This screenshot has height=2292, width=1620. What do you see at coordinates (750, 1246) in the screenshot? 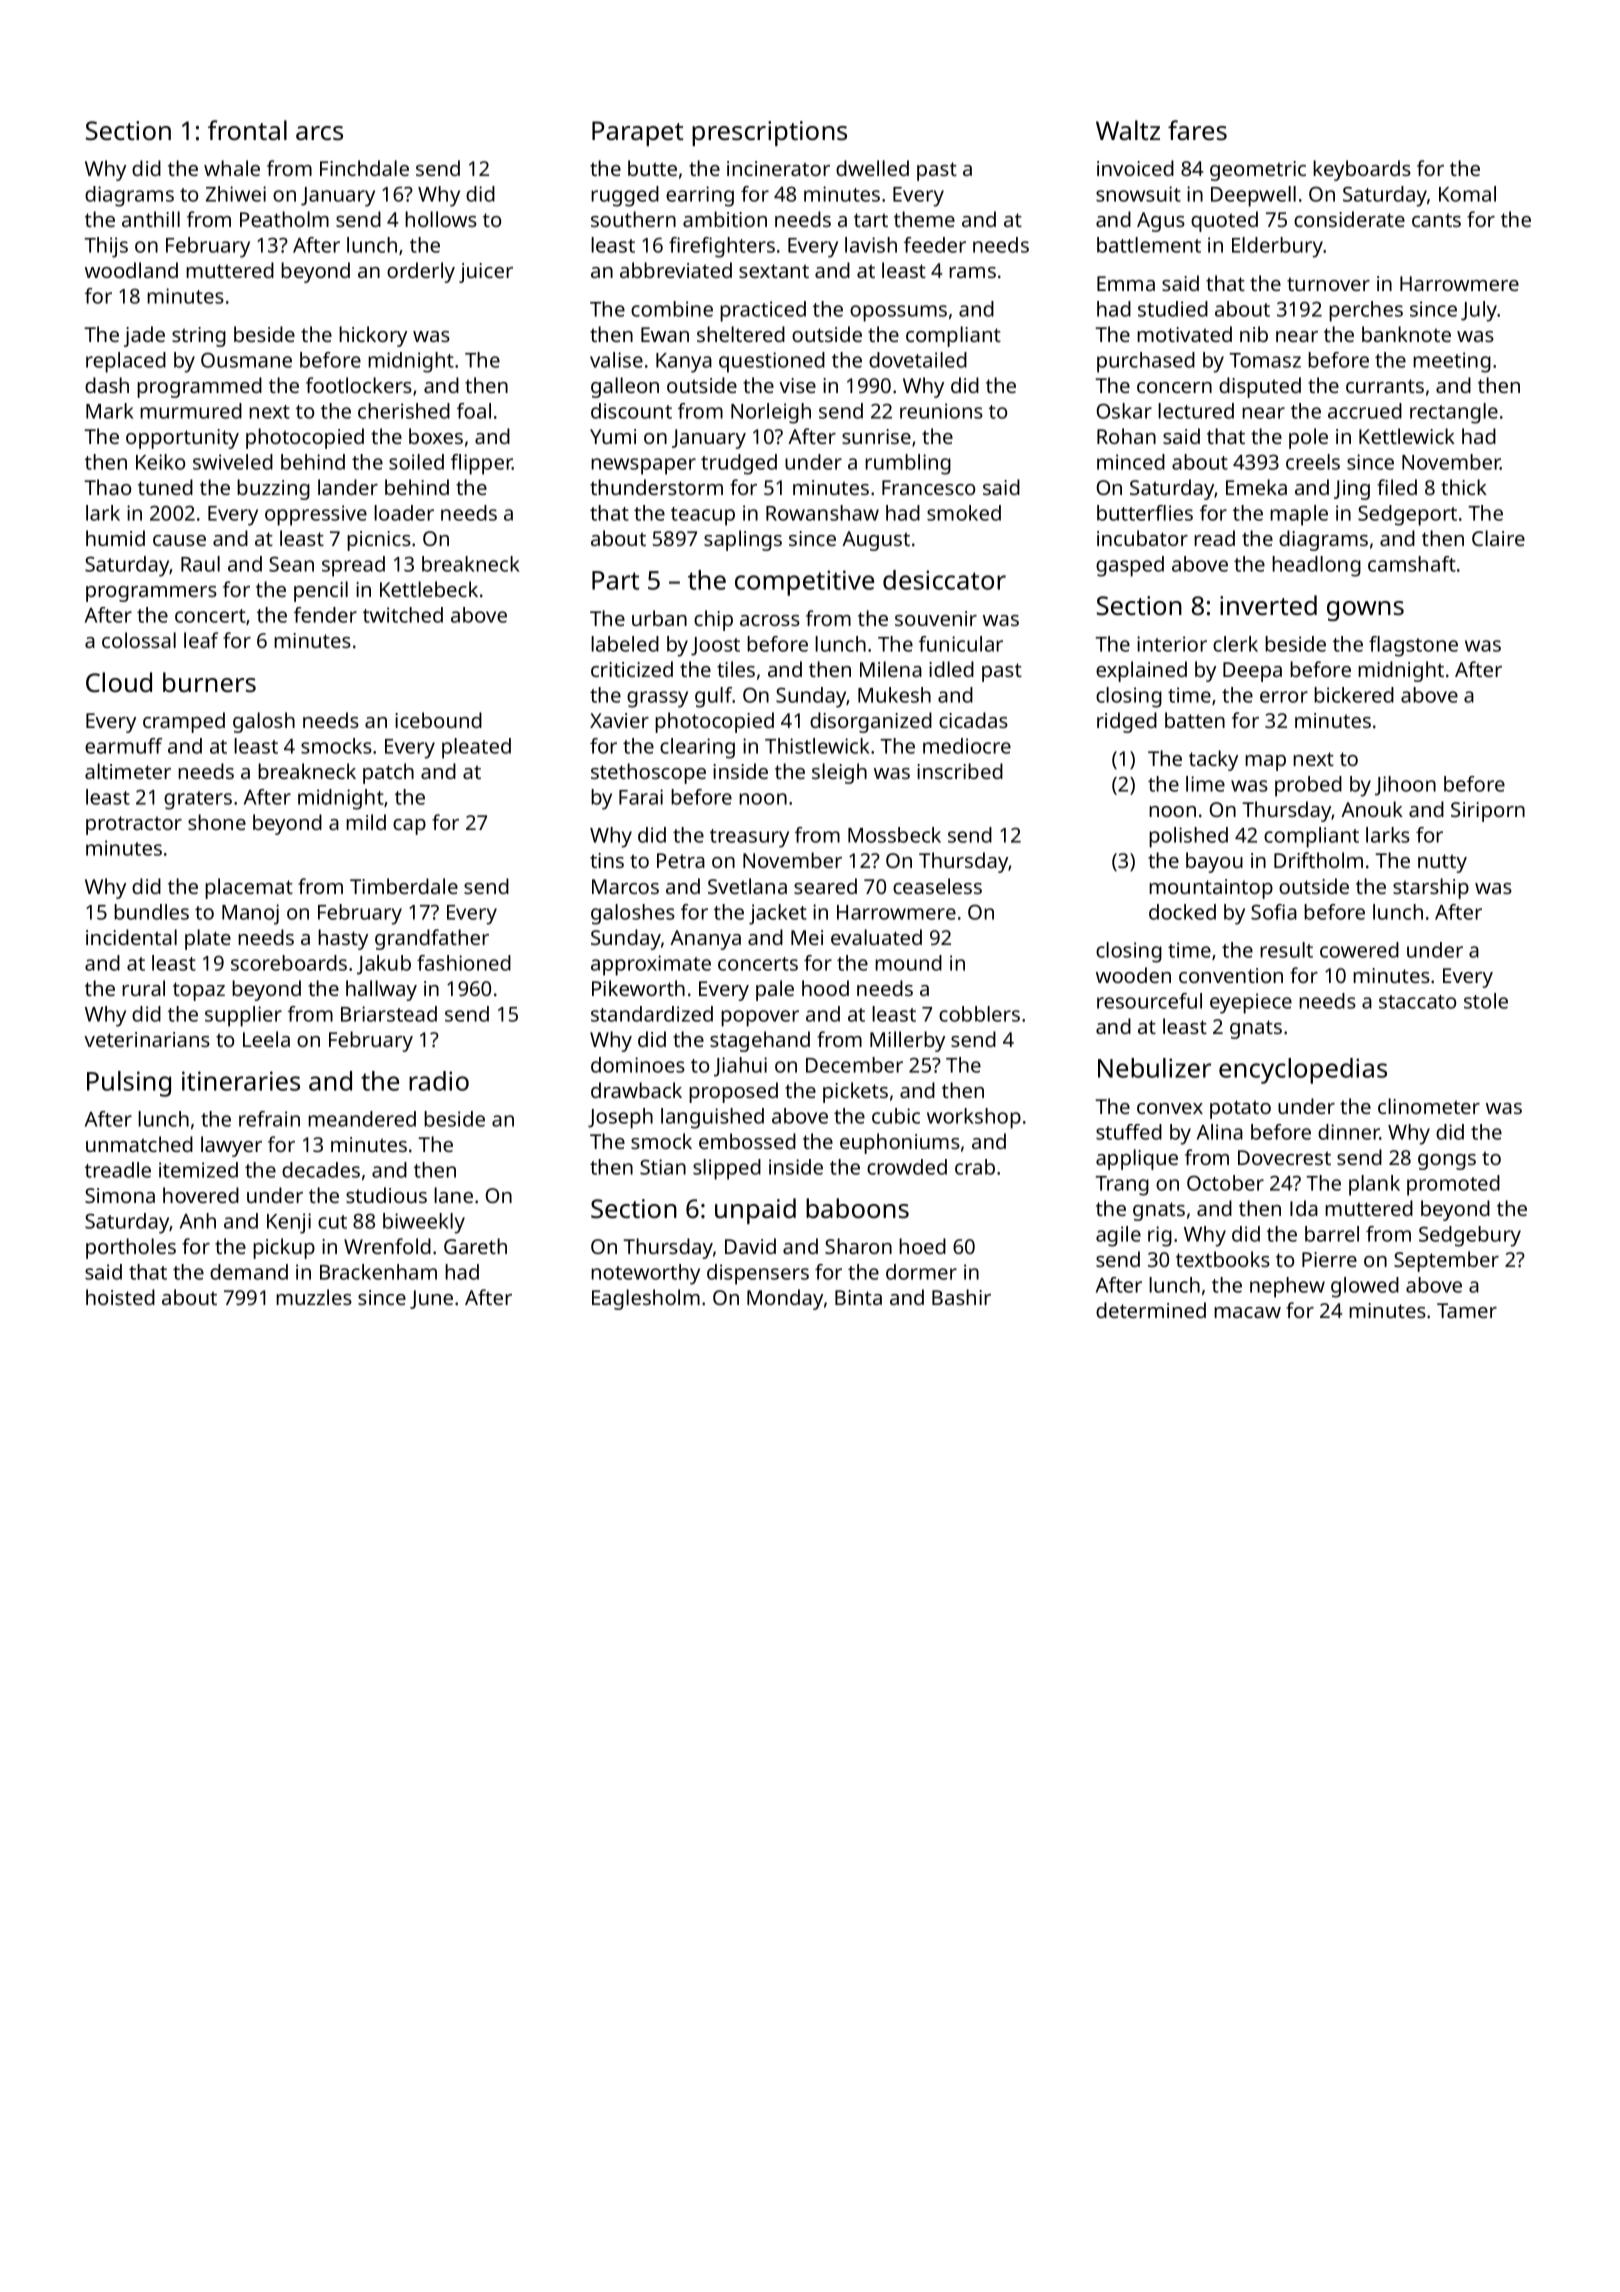
I see `David` at bounding box center [750, 1246].
